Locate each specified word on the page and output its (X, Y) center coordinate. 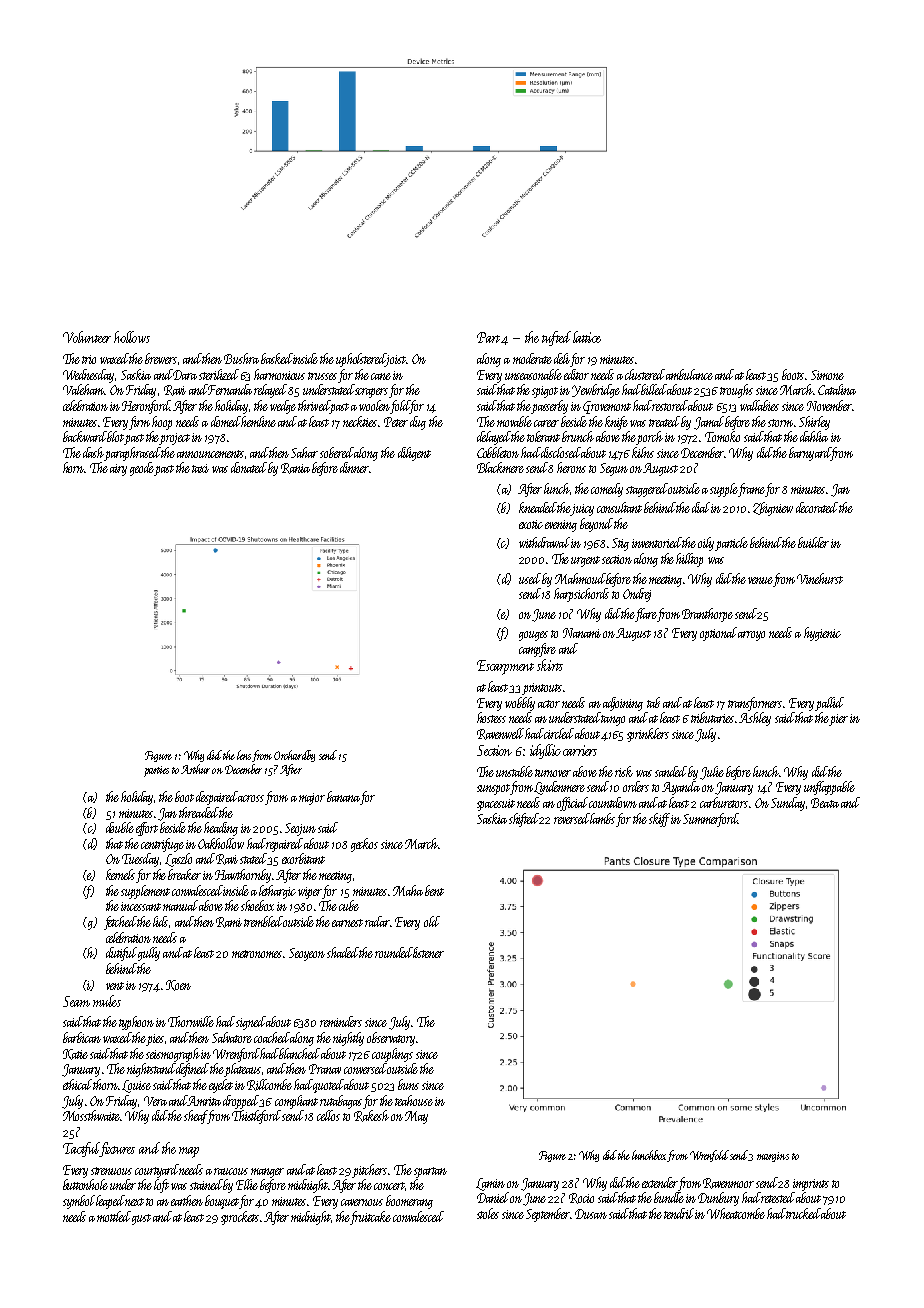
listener (428, 952)
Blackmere (500, 467)
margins (773, 1157)
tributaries (712, 717)
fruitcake (371, 1218)
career (546, 423)
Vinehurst (820, 578)
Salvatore (232, 1037)
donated (249, 467)
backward (85, 436)
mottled (114, 1216)
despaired (217, 798)
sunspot (493, 789)
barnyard (810, 454)
